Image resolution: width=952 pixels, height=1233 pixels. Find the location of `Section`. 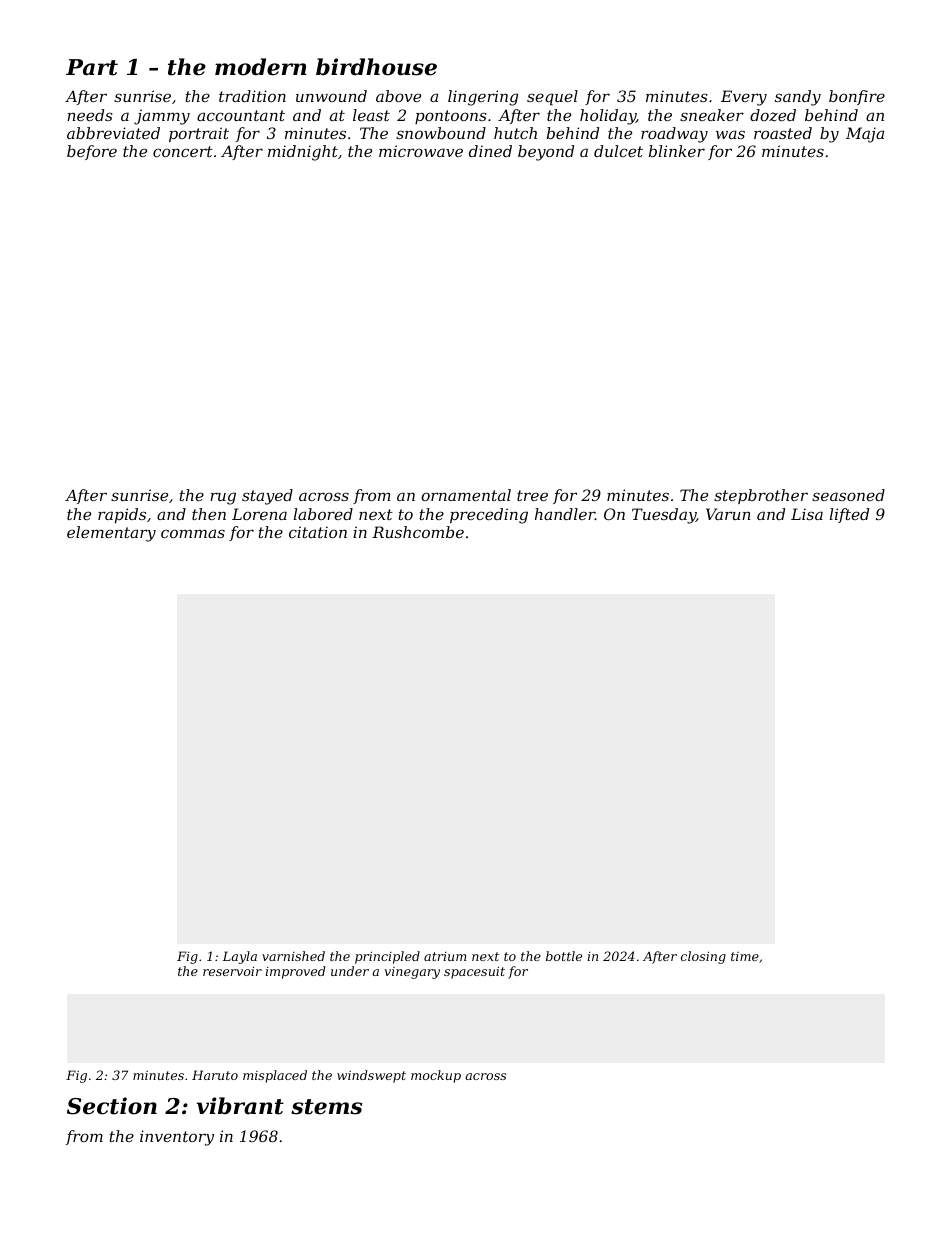

Section is located at coordinates (112, 1106).
